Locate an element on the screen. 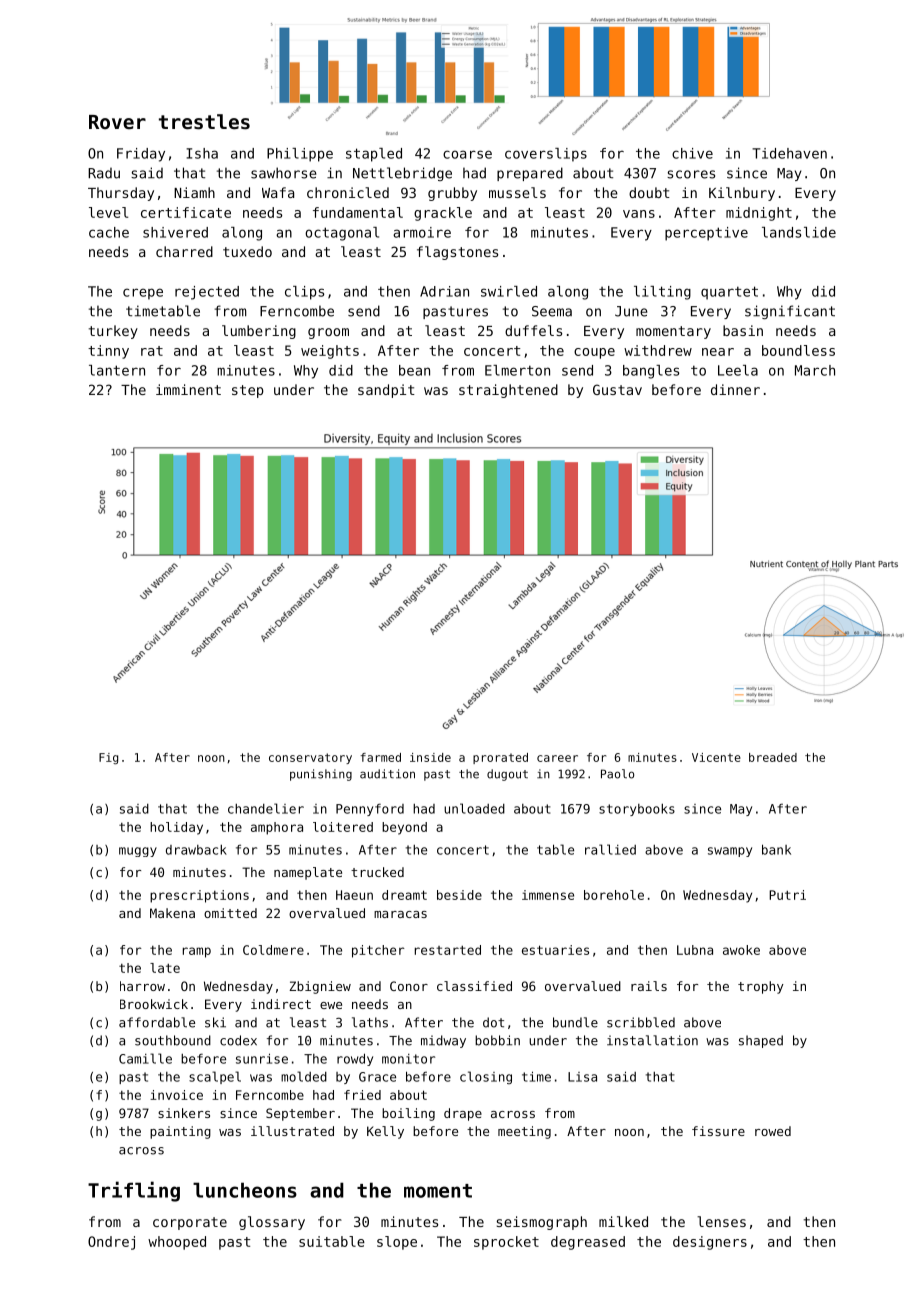 The height and width of the screenshot is (1308, 924). landslide is located at coordinates (799, 232).
